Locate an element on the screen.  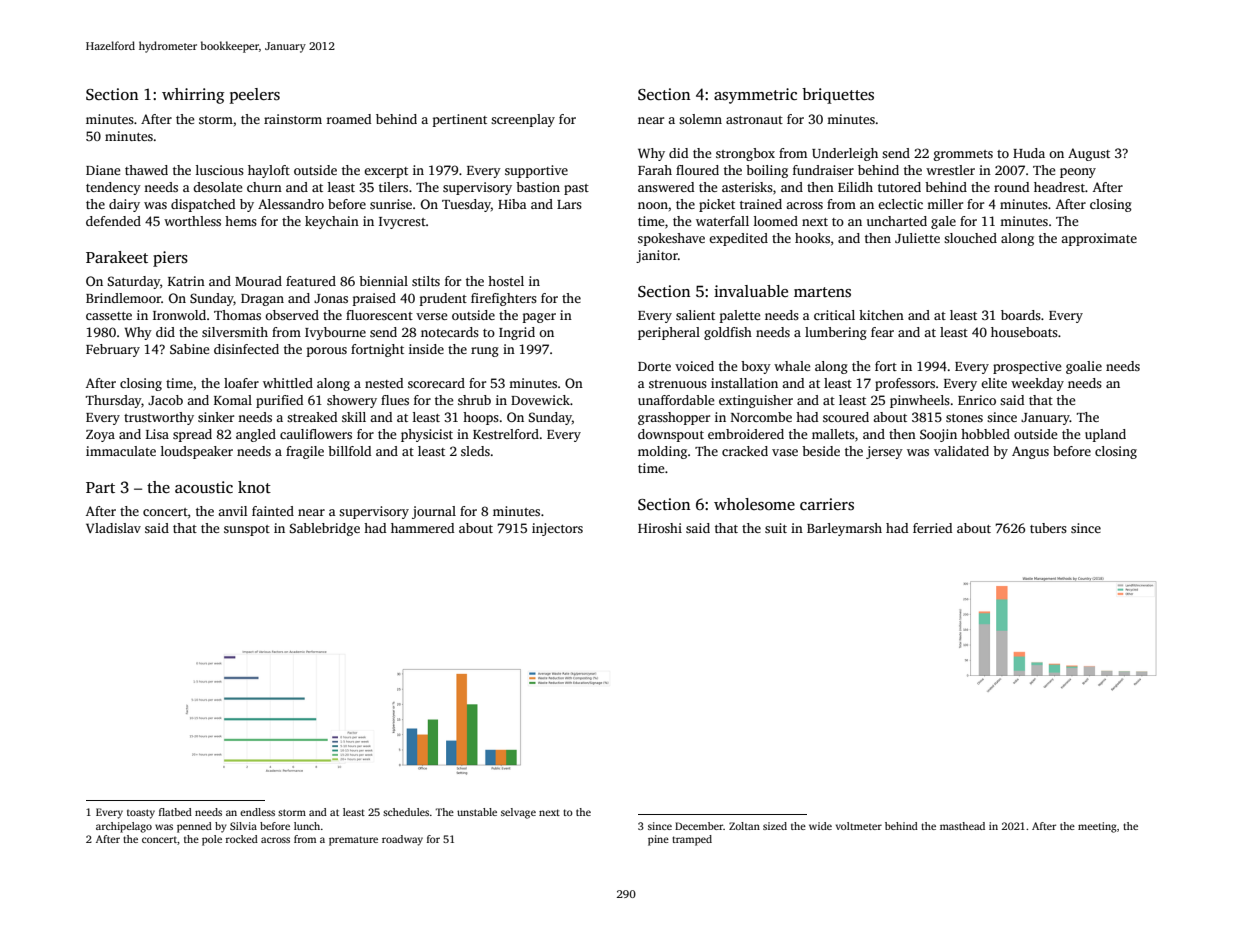
rung is located at coordinates (485, 352).
